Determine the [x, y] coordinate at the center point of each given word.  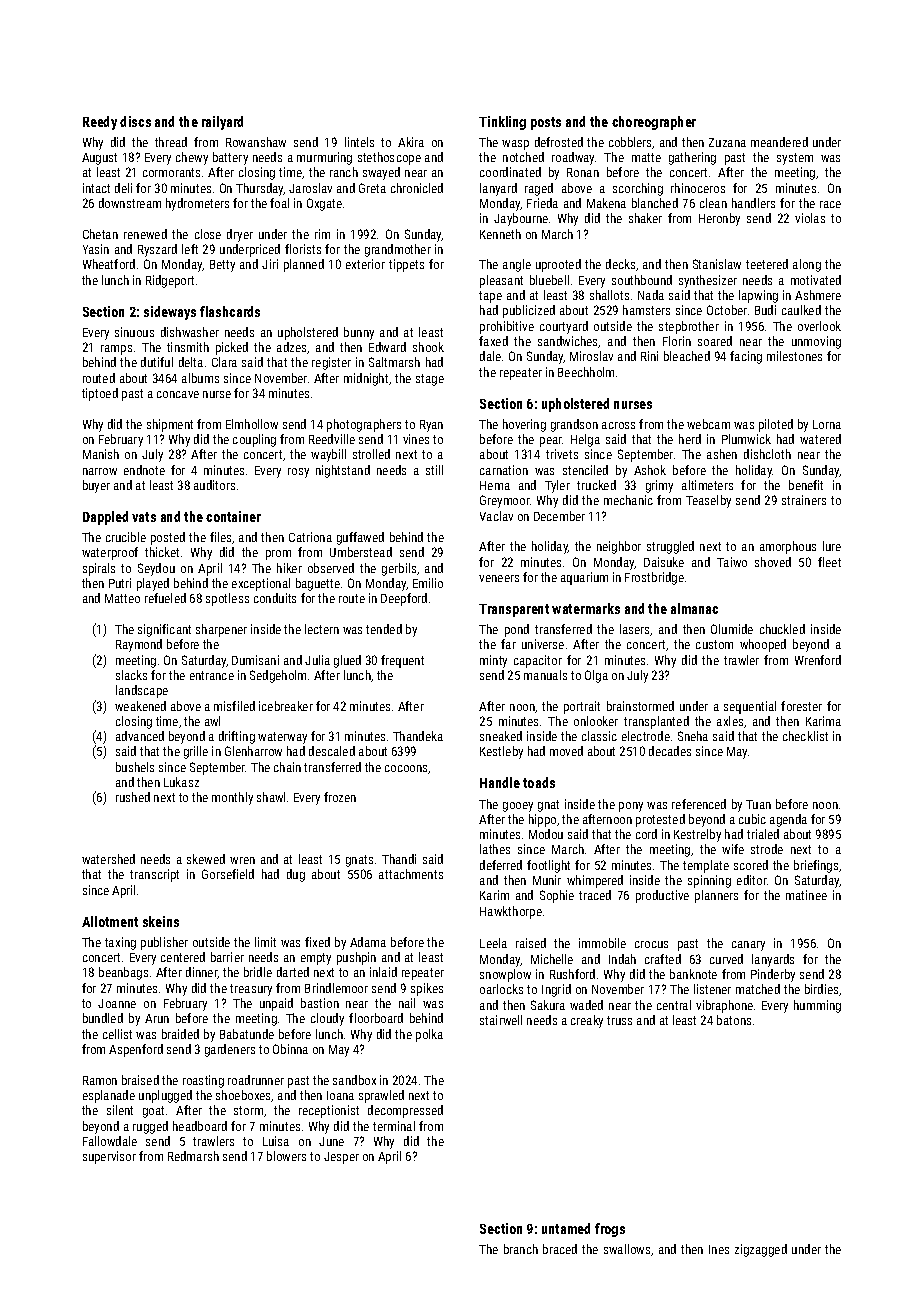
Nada [651, 295]
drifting [237, 737]
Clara [224, 362]
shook [428, 347]
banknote [693, 974]
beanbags [123, 973]
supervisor [109, 1157]
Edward [387, 347]
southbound [642, 280]
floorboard [376, 1018]
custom [714, 644]
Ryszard [157, 250]
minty [493, 661]
